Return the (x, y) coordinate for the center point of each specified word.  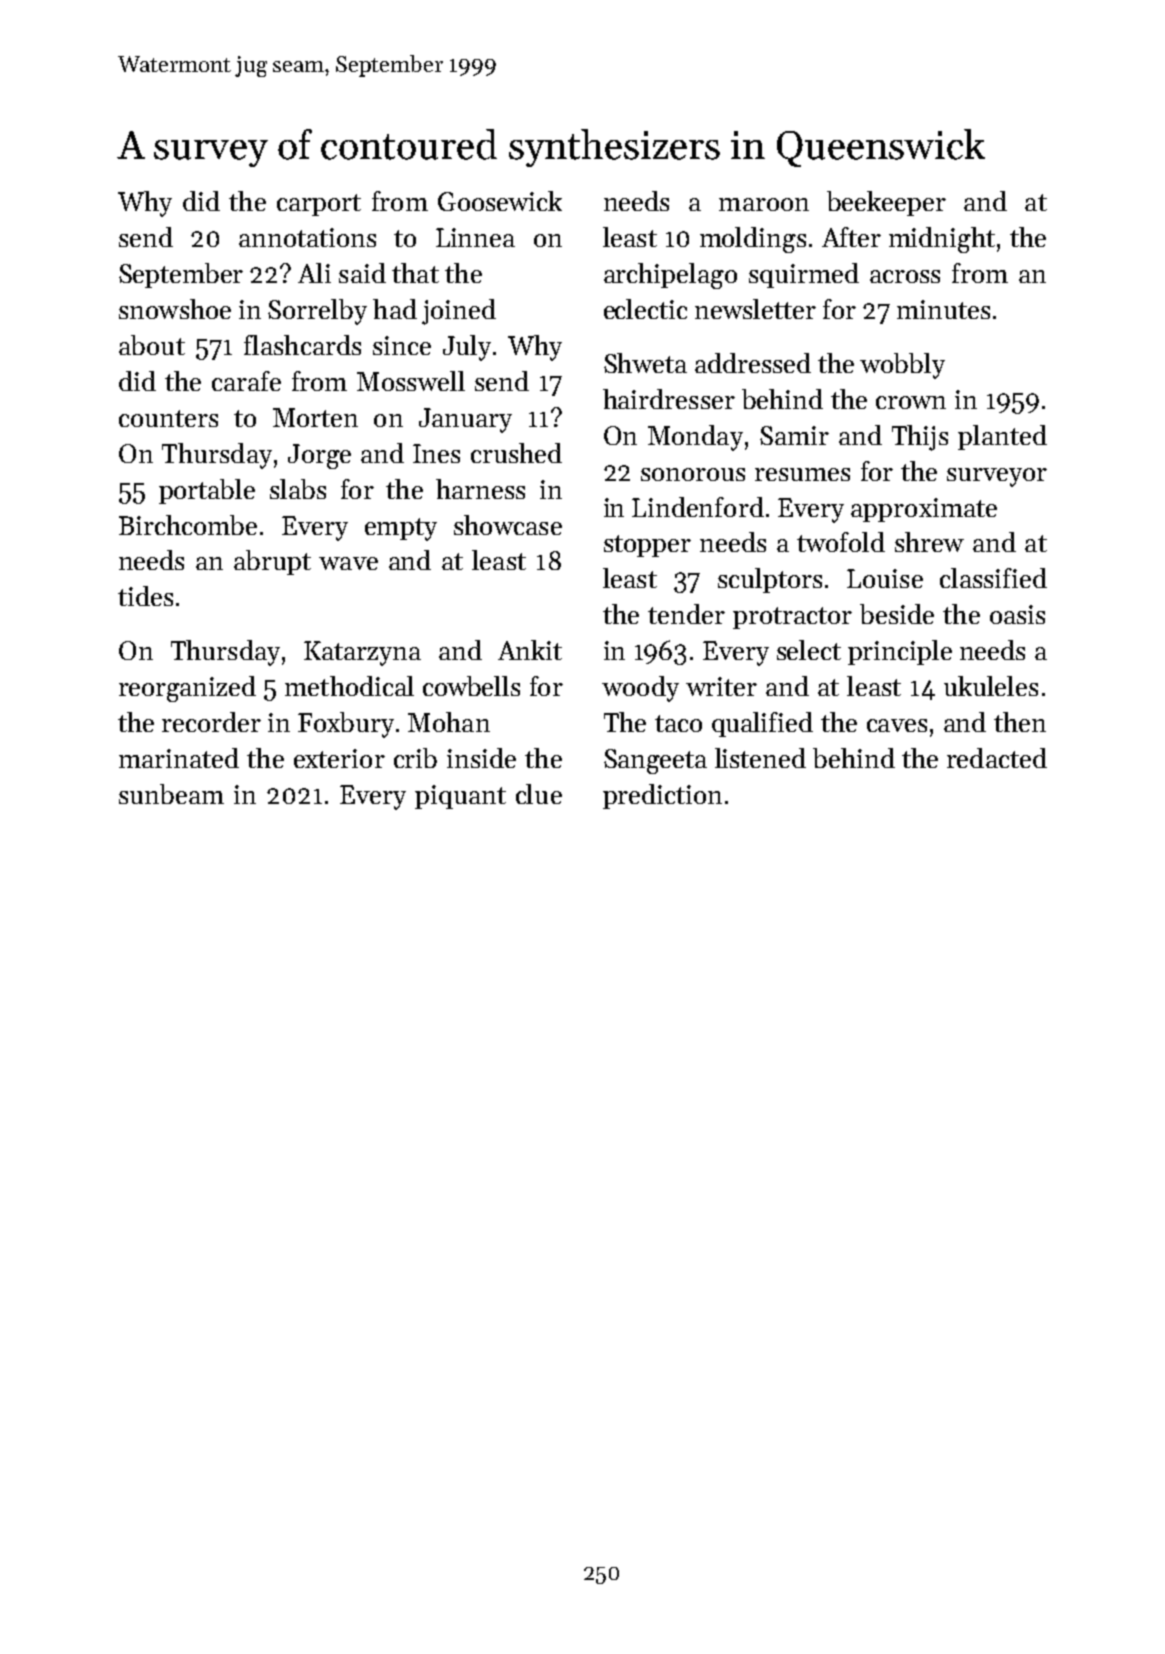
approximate (924, 510)
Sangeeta (655, 761)
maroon (764, 204)
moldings (753, 240)
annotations (307, 237)
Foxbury (346, 725)
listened (760, 758)
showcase (508, 525)
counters (168, 418)
